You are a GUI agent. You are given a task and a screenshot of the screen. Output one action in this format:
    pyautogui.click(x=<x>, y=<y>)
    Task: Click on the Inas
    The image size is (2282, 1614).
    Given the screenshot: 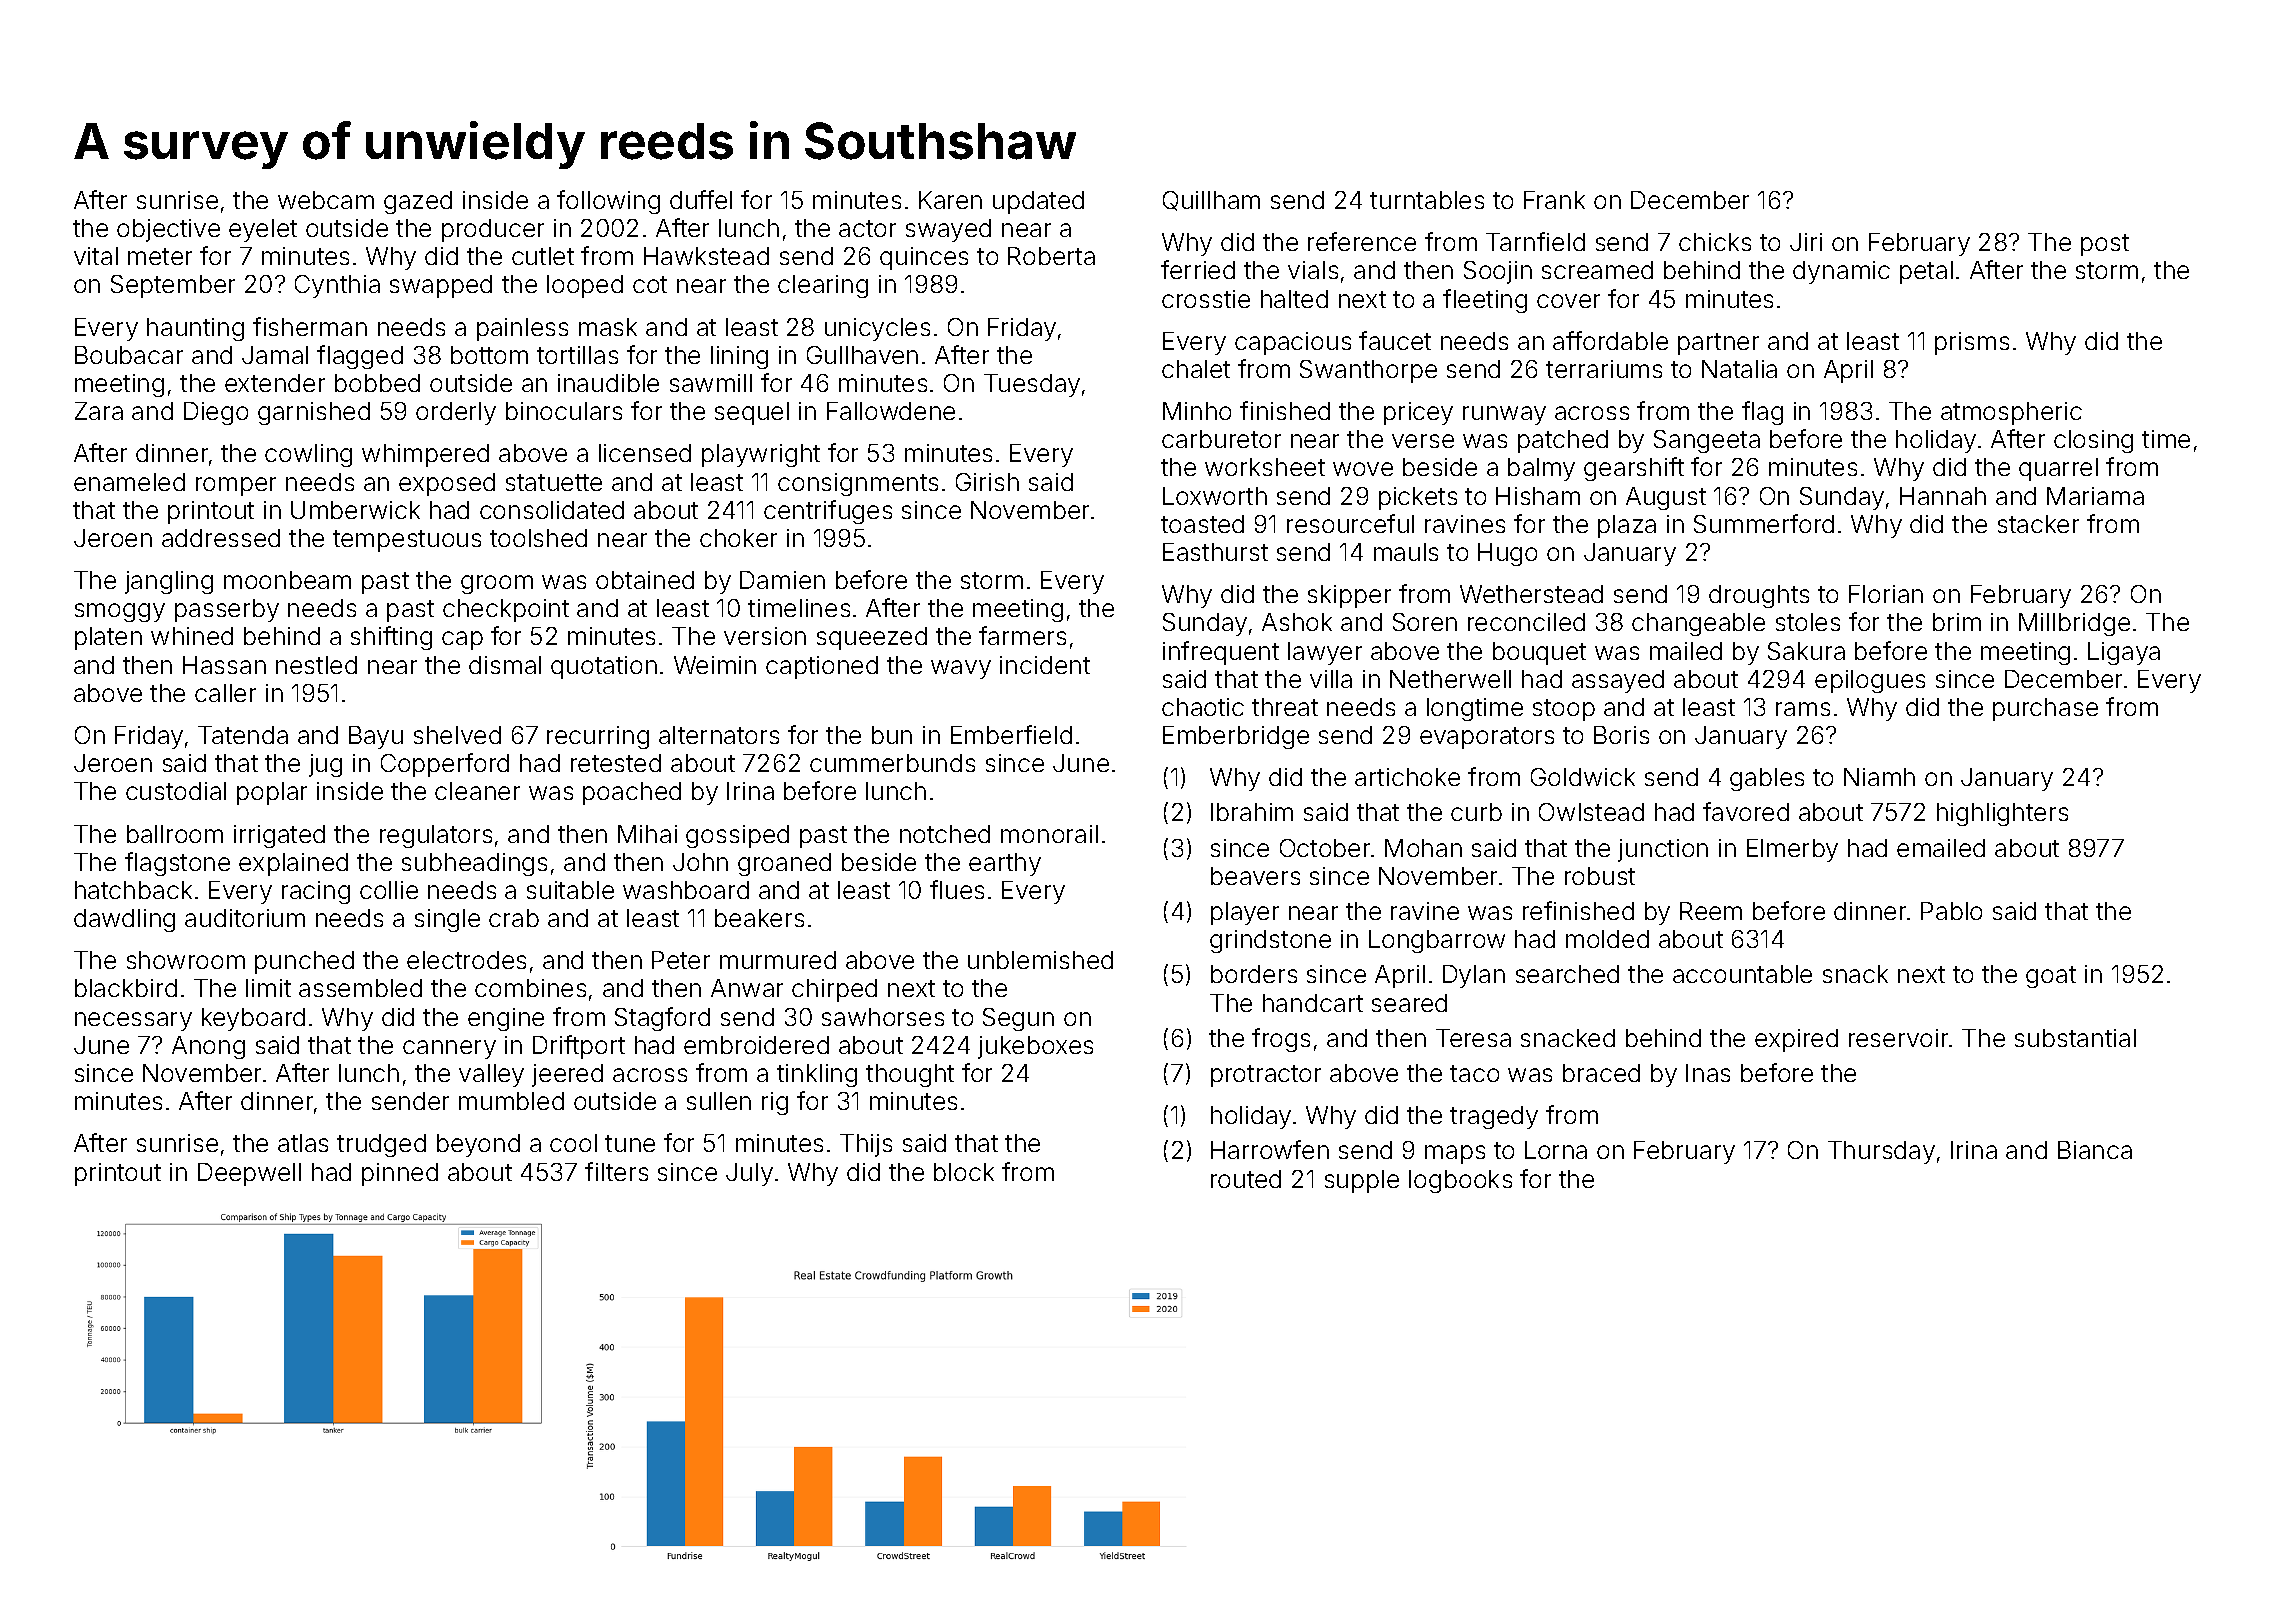 What is the action you would take?
    pyautogui.click(x=1708, y=1073)
